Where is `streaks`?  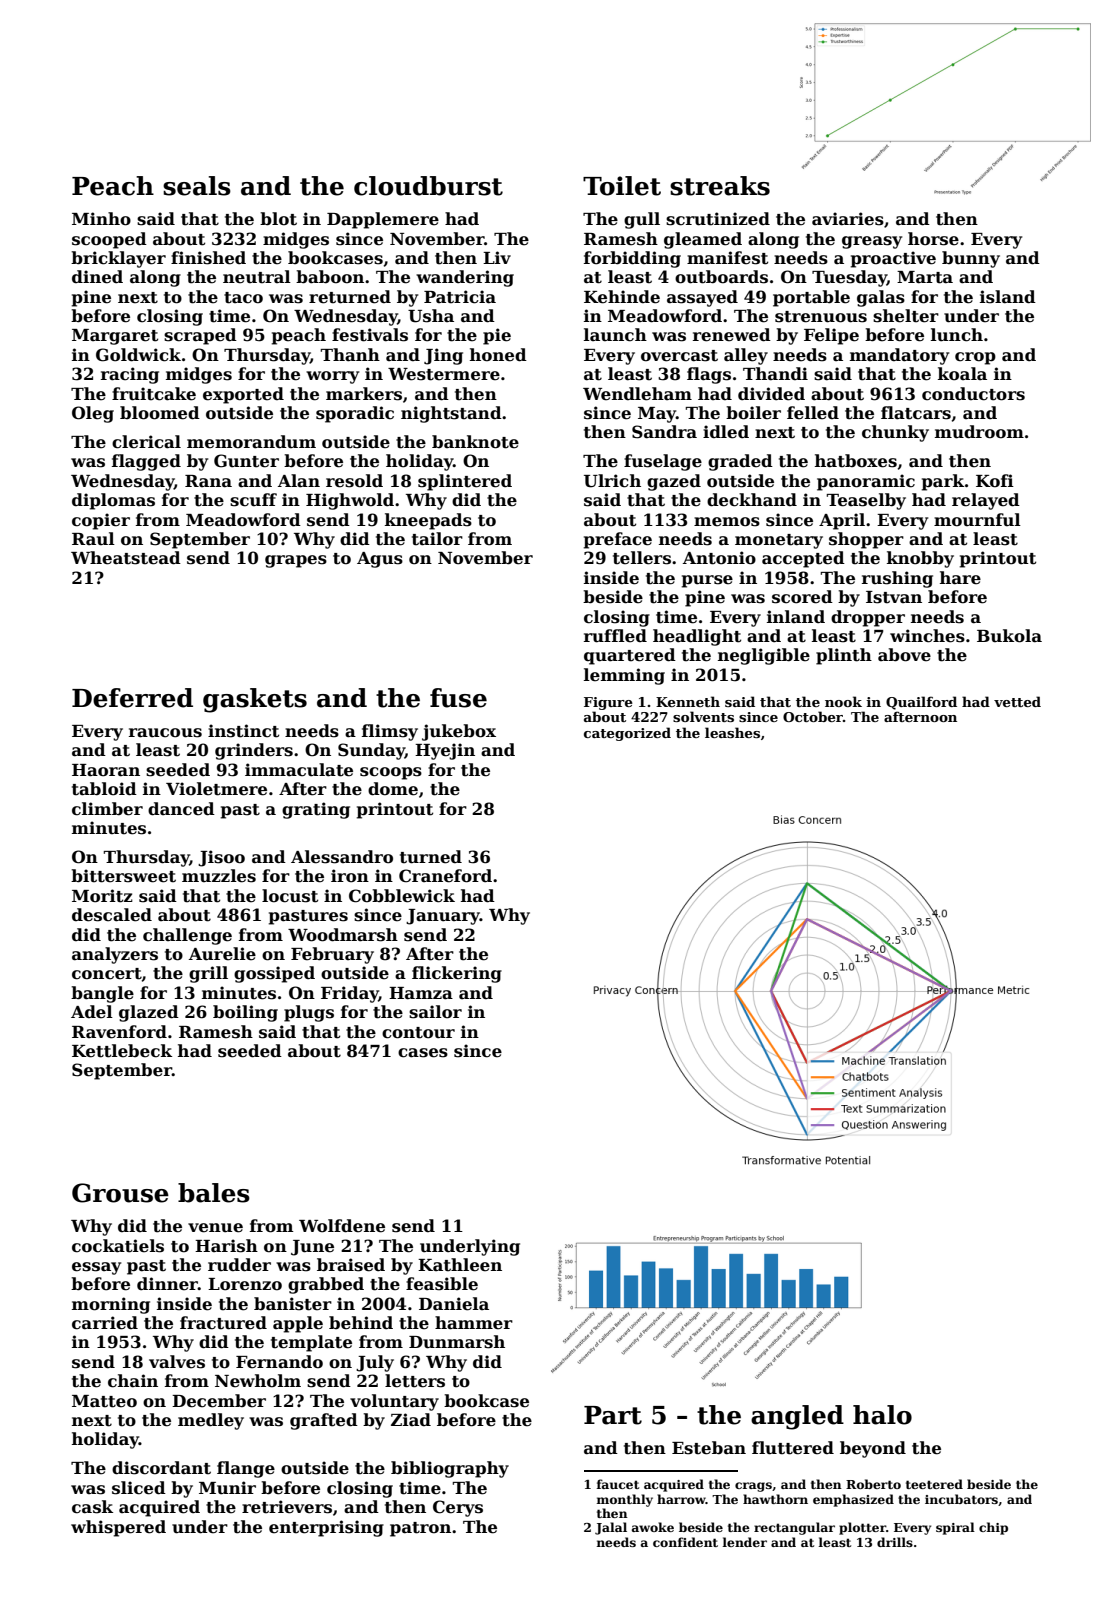 streaks is located at coordinates (720, 186).
